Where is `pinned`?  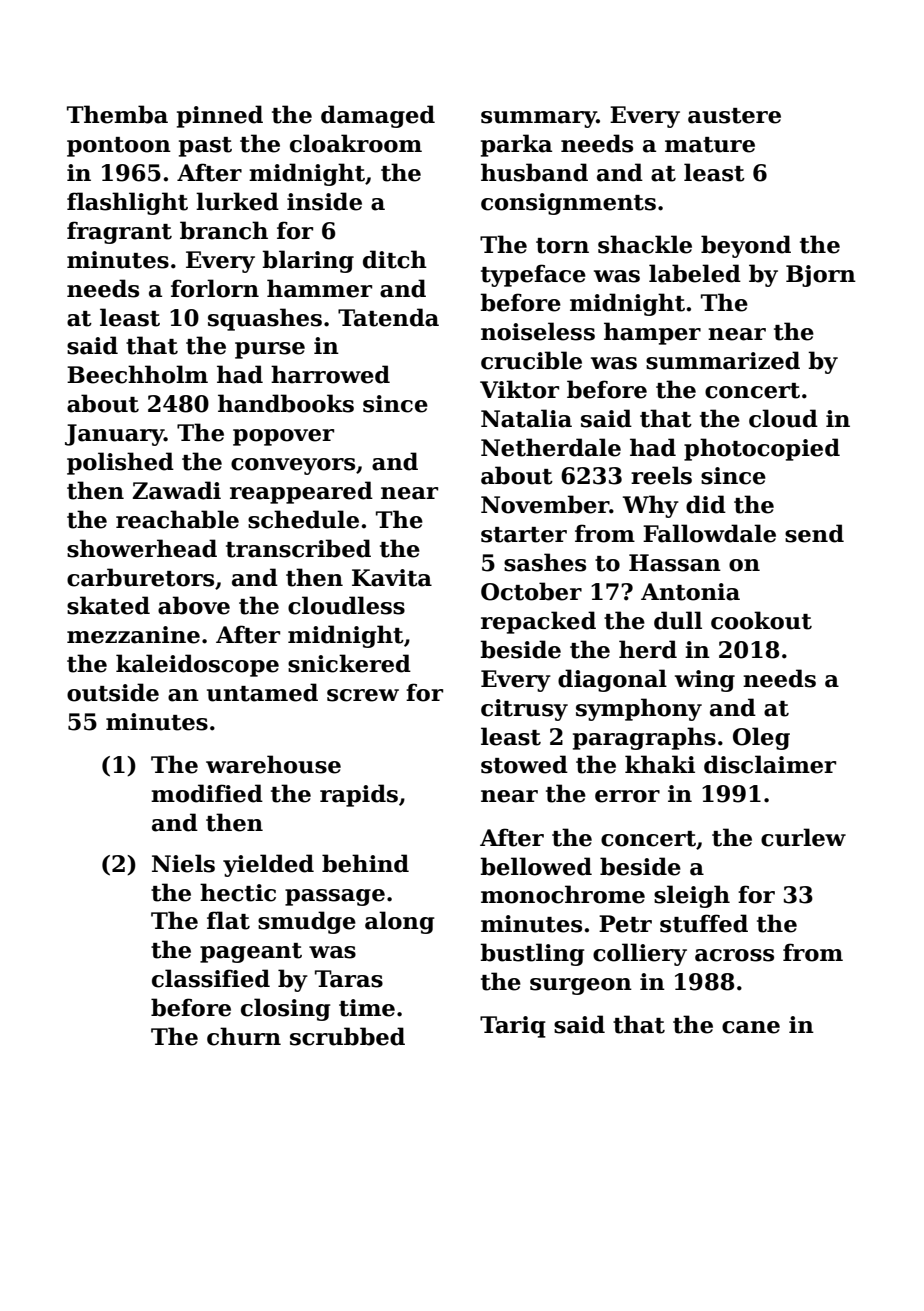 pinned is located at coordinates (220, 116).
